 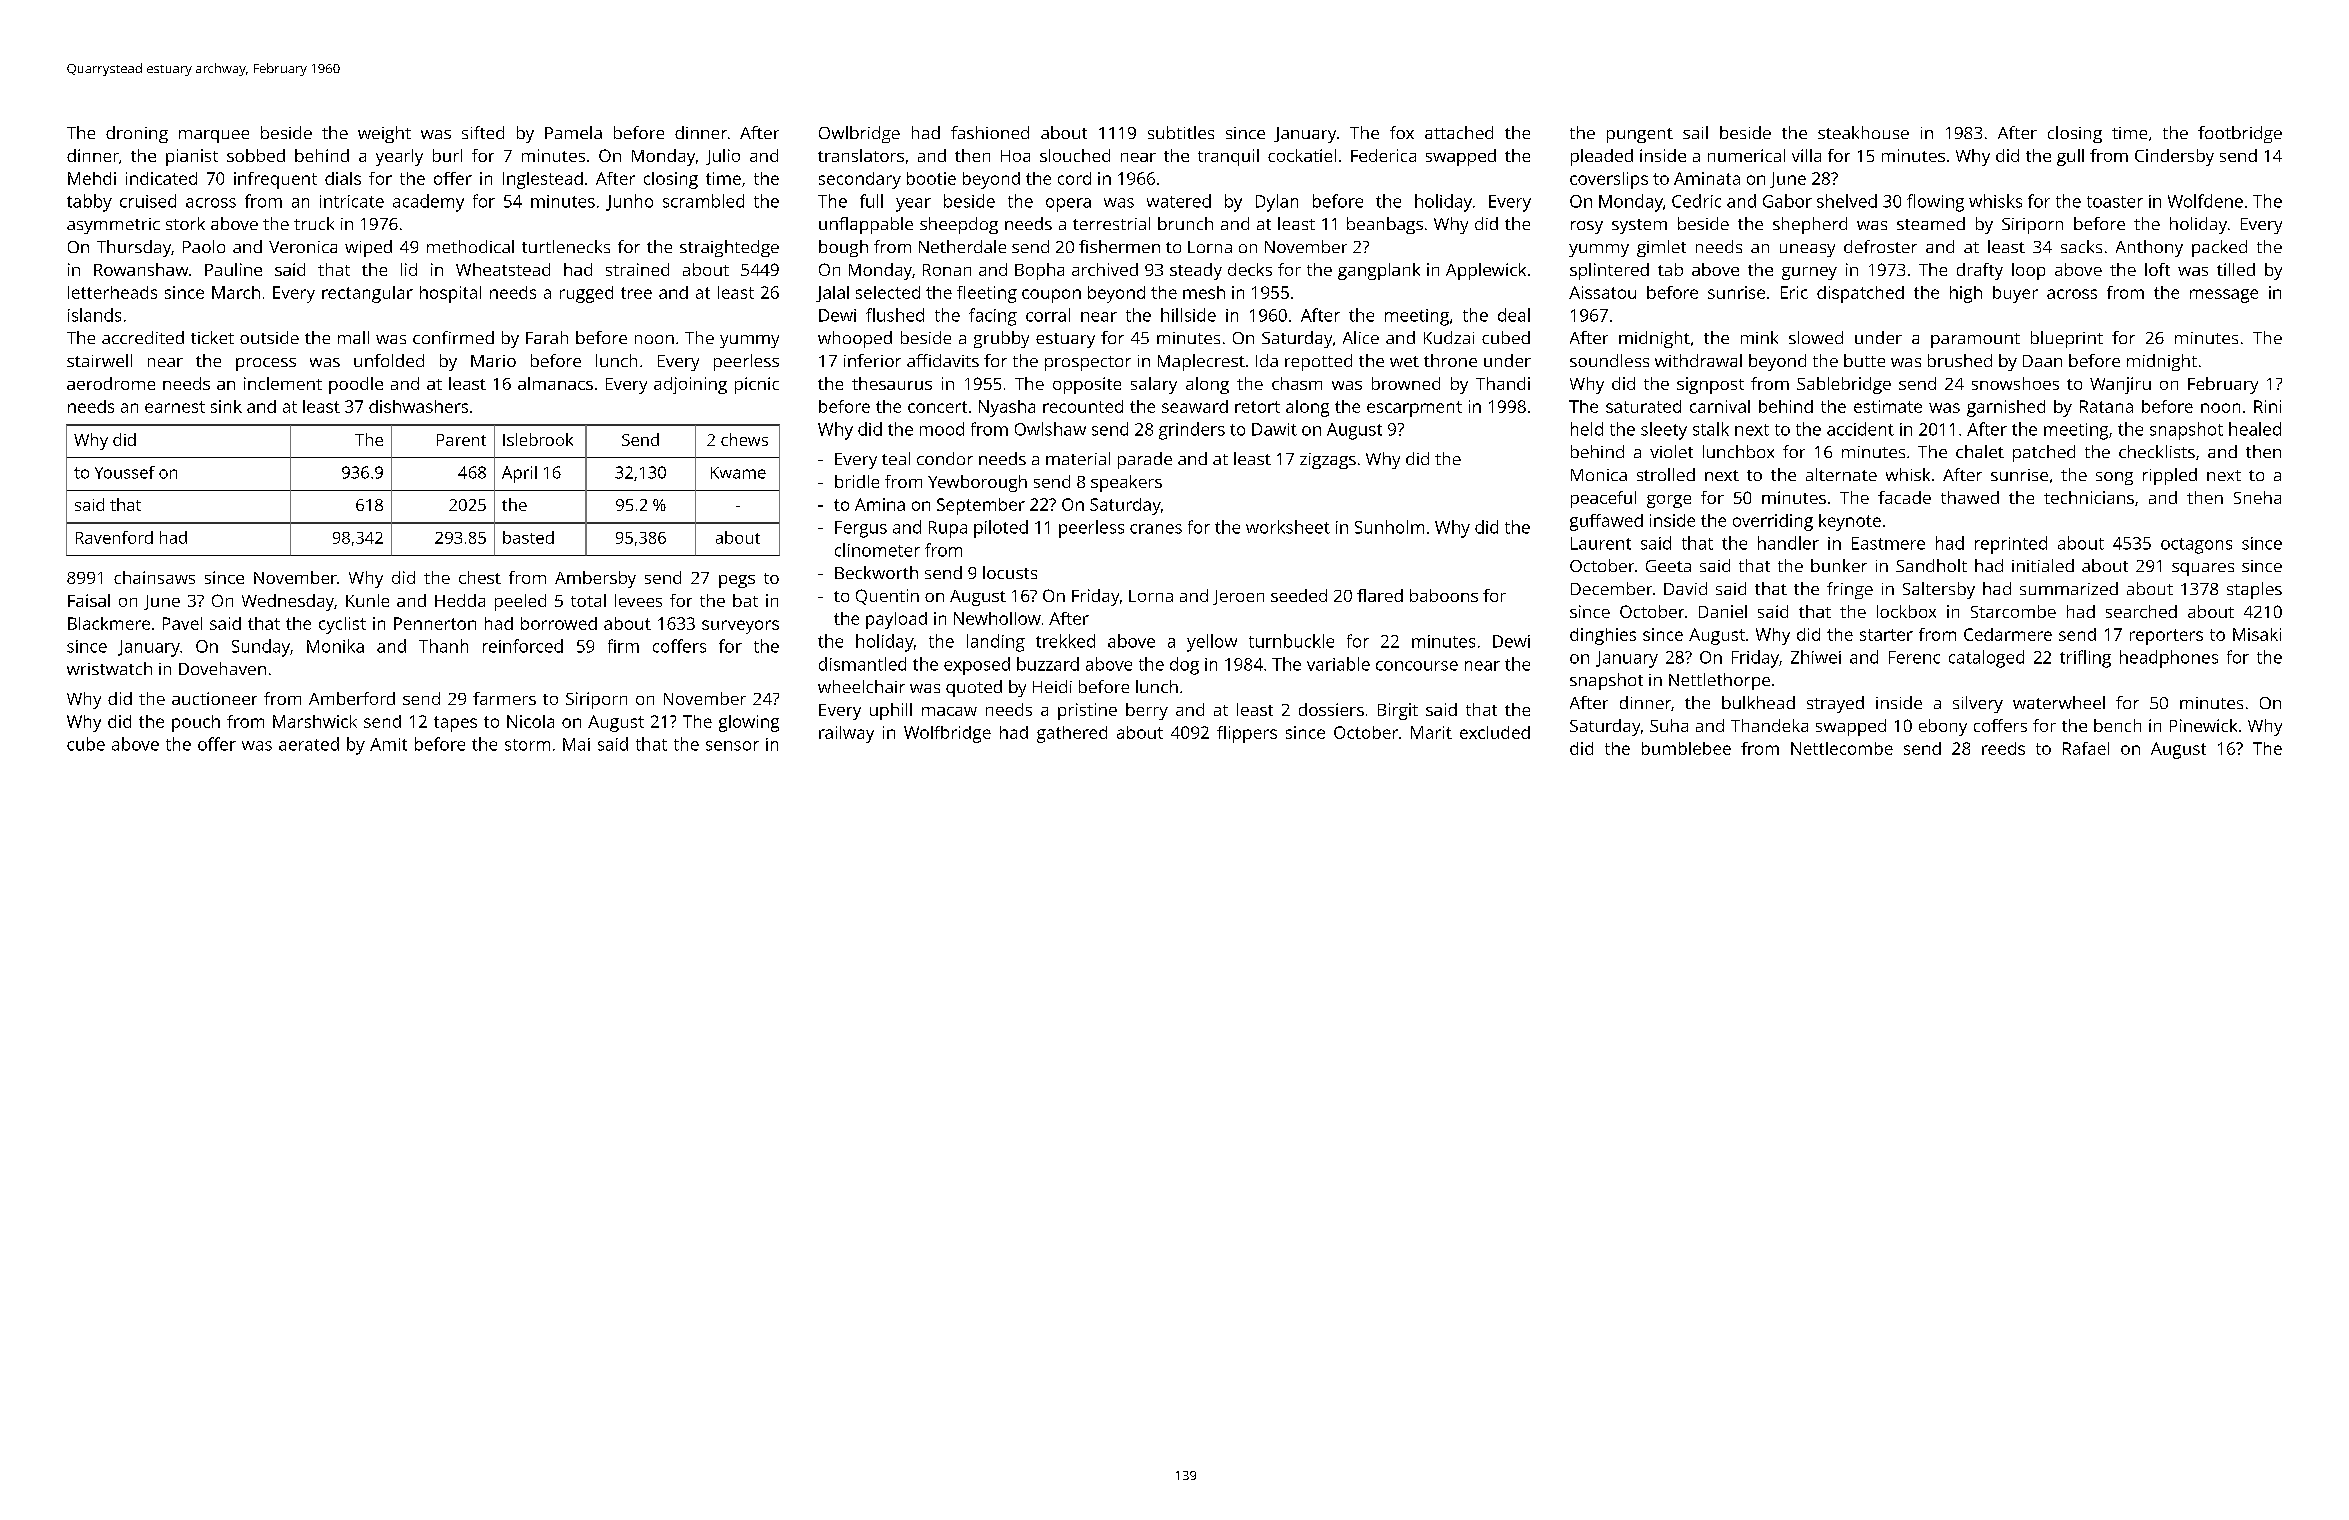 I want to click on gimlet, so click(x=1661, y=248).
